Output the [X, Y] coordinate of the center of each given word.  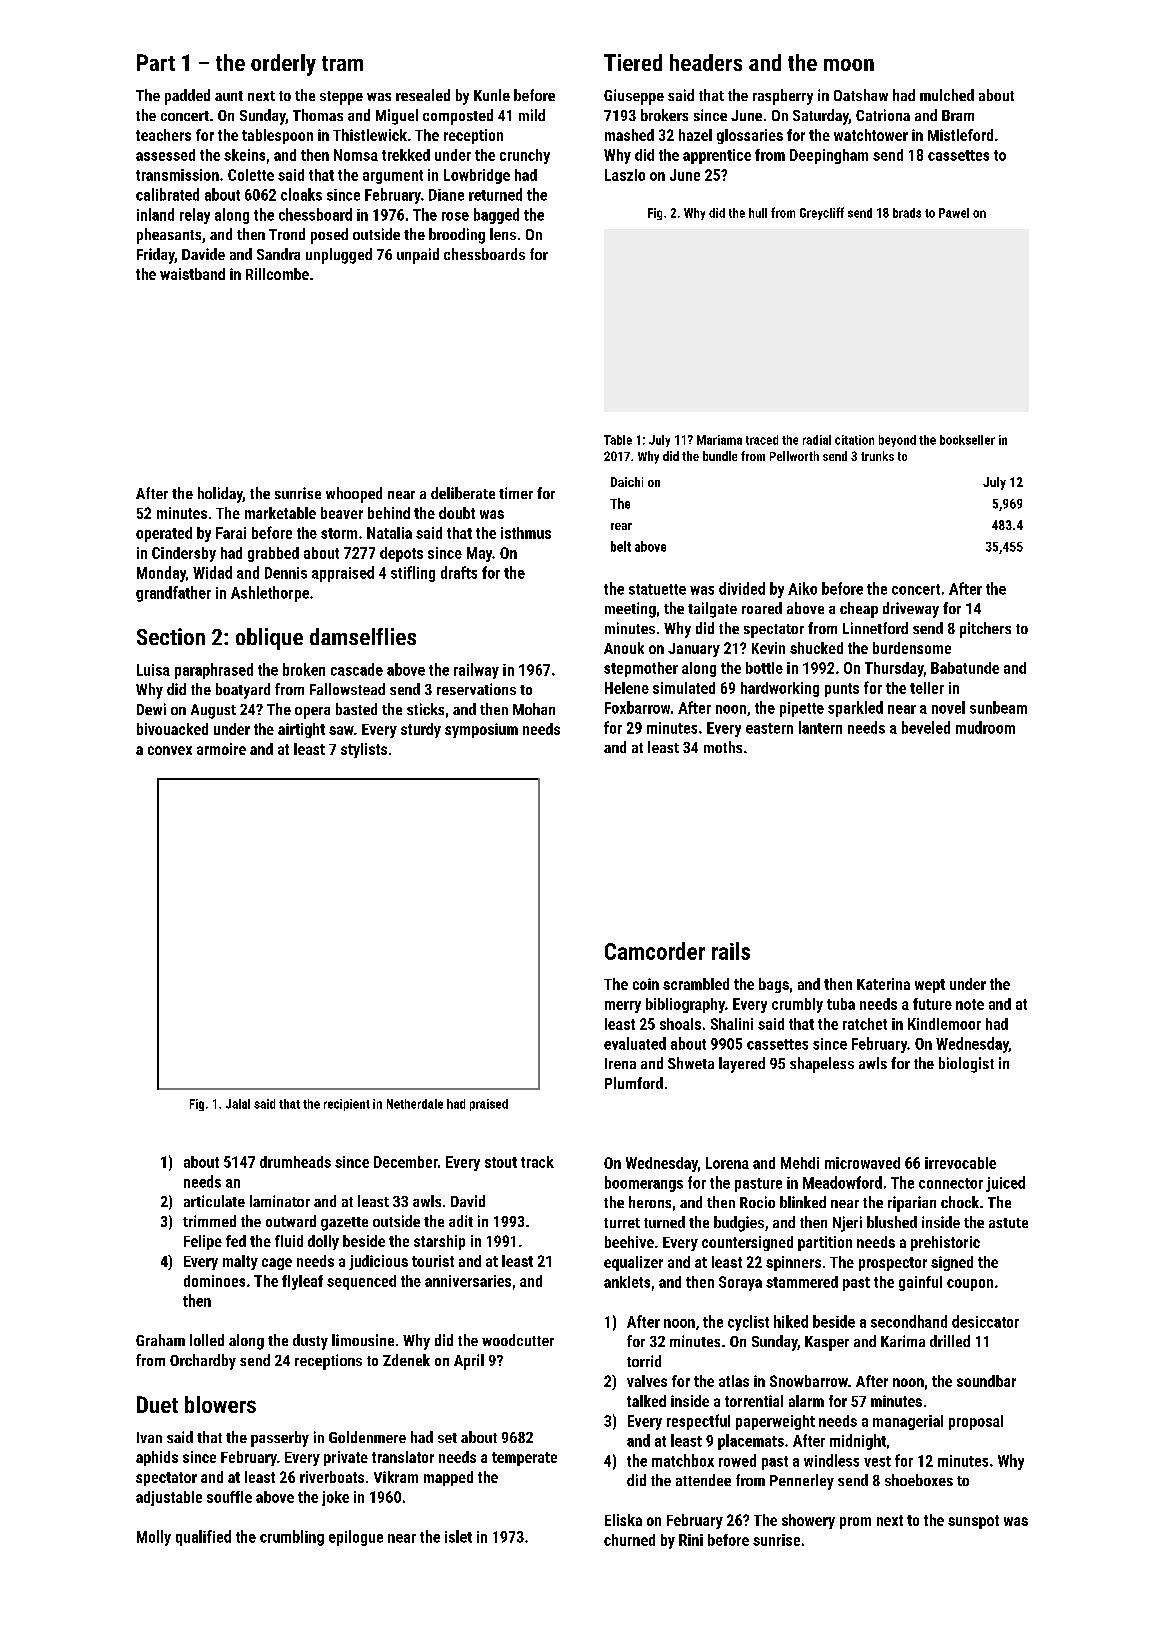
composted [458, 117]
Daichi [627, 482]
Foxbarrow [637, 707]
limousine [363, 1340]
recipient [347, 1105]
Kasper [827, 1343]
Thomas [318, 115]
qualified [203, 1538]
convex [170, 750]
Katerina [883, 984]
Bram [958, 115]
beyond [897, 441]
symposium [481, 730]
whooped [354, 495]
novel [948, 707]
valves [647, 1381]
